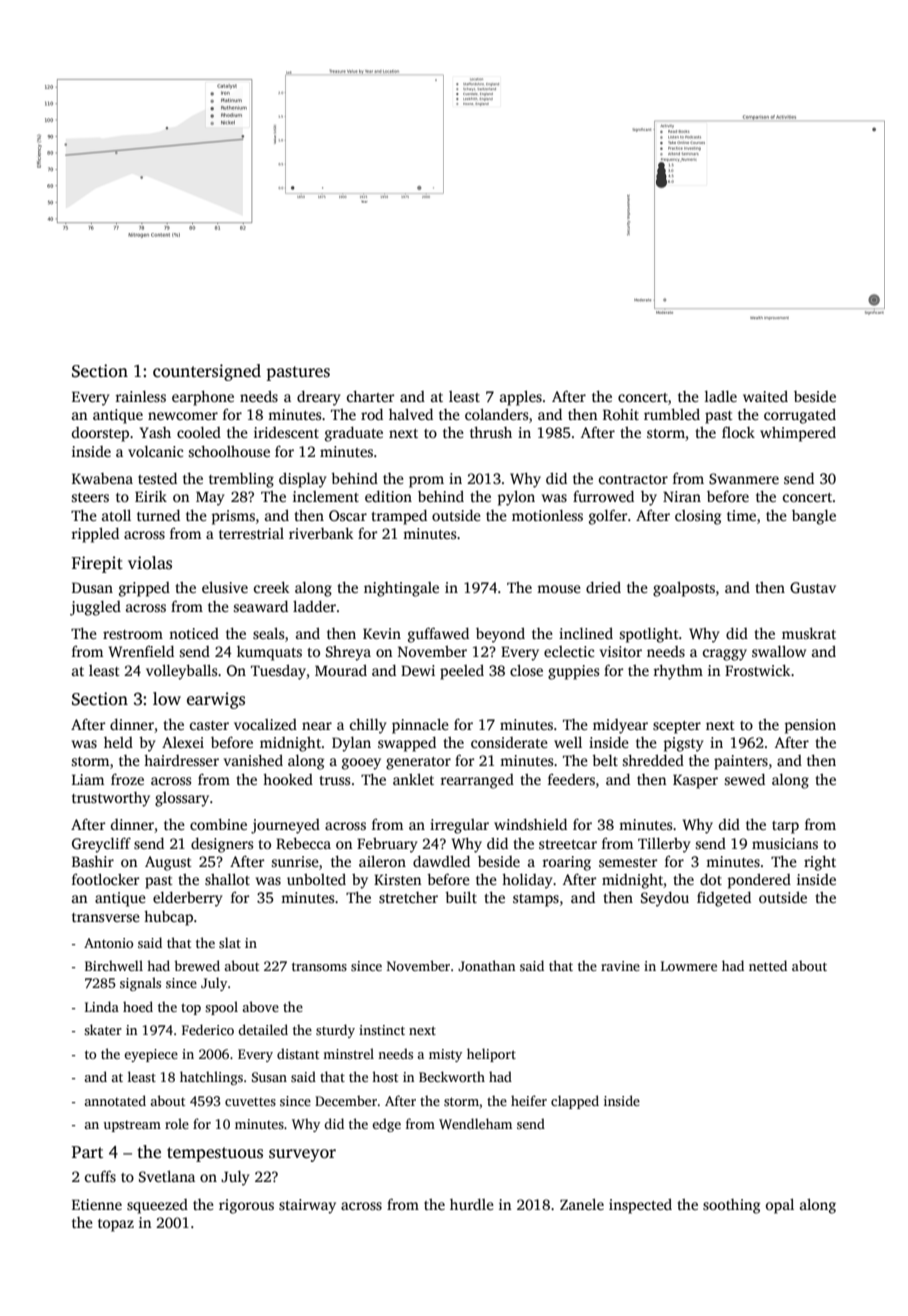 The height and width of the image is (1316, 908). What do you see at coordinates (208, 1029) in the image?
I see `Federico` at bounding box center [208, 1029].
